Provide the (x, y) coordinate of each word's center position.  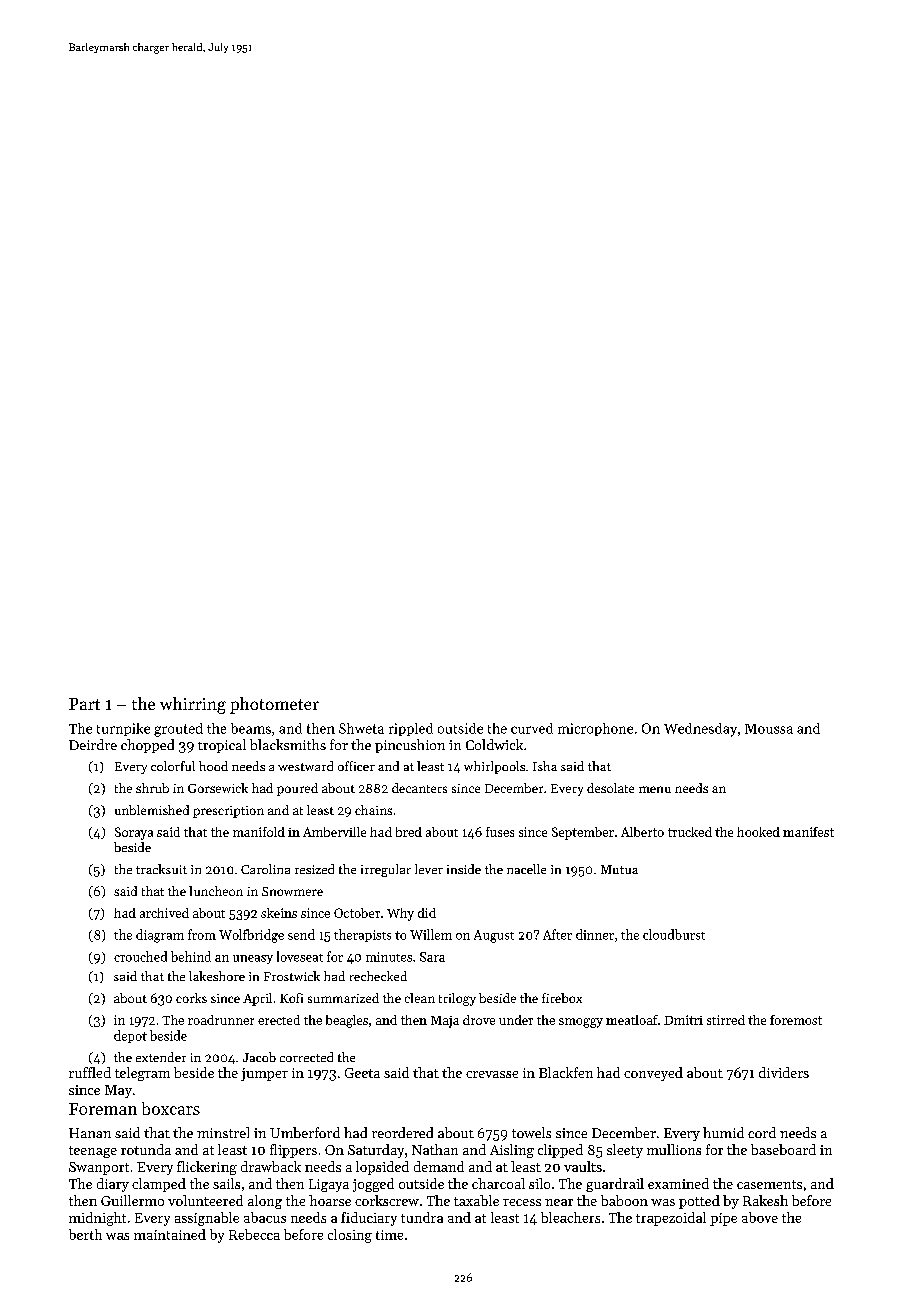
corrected (306, 1057)
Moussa (769, 729)
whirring (193, 705)
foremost (796, 1020)
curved (532, 728)
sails (226, 1183)
